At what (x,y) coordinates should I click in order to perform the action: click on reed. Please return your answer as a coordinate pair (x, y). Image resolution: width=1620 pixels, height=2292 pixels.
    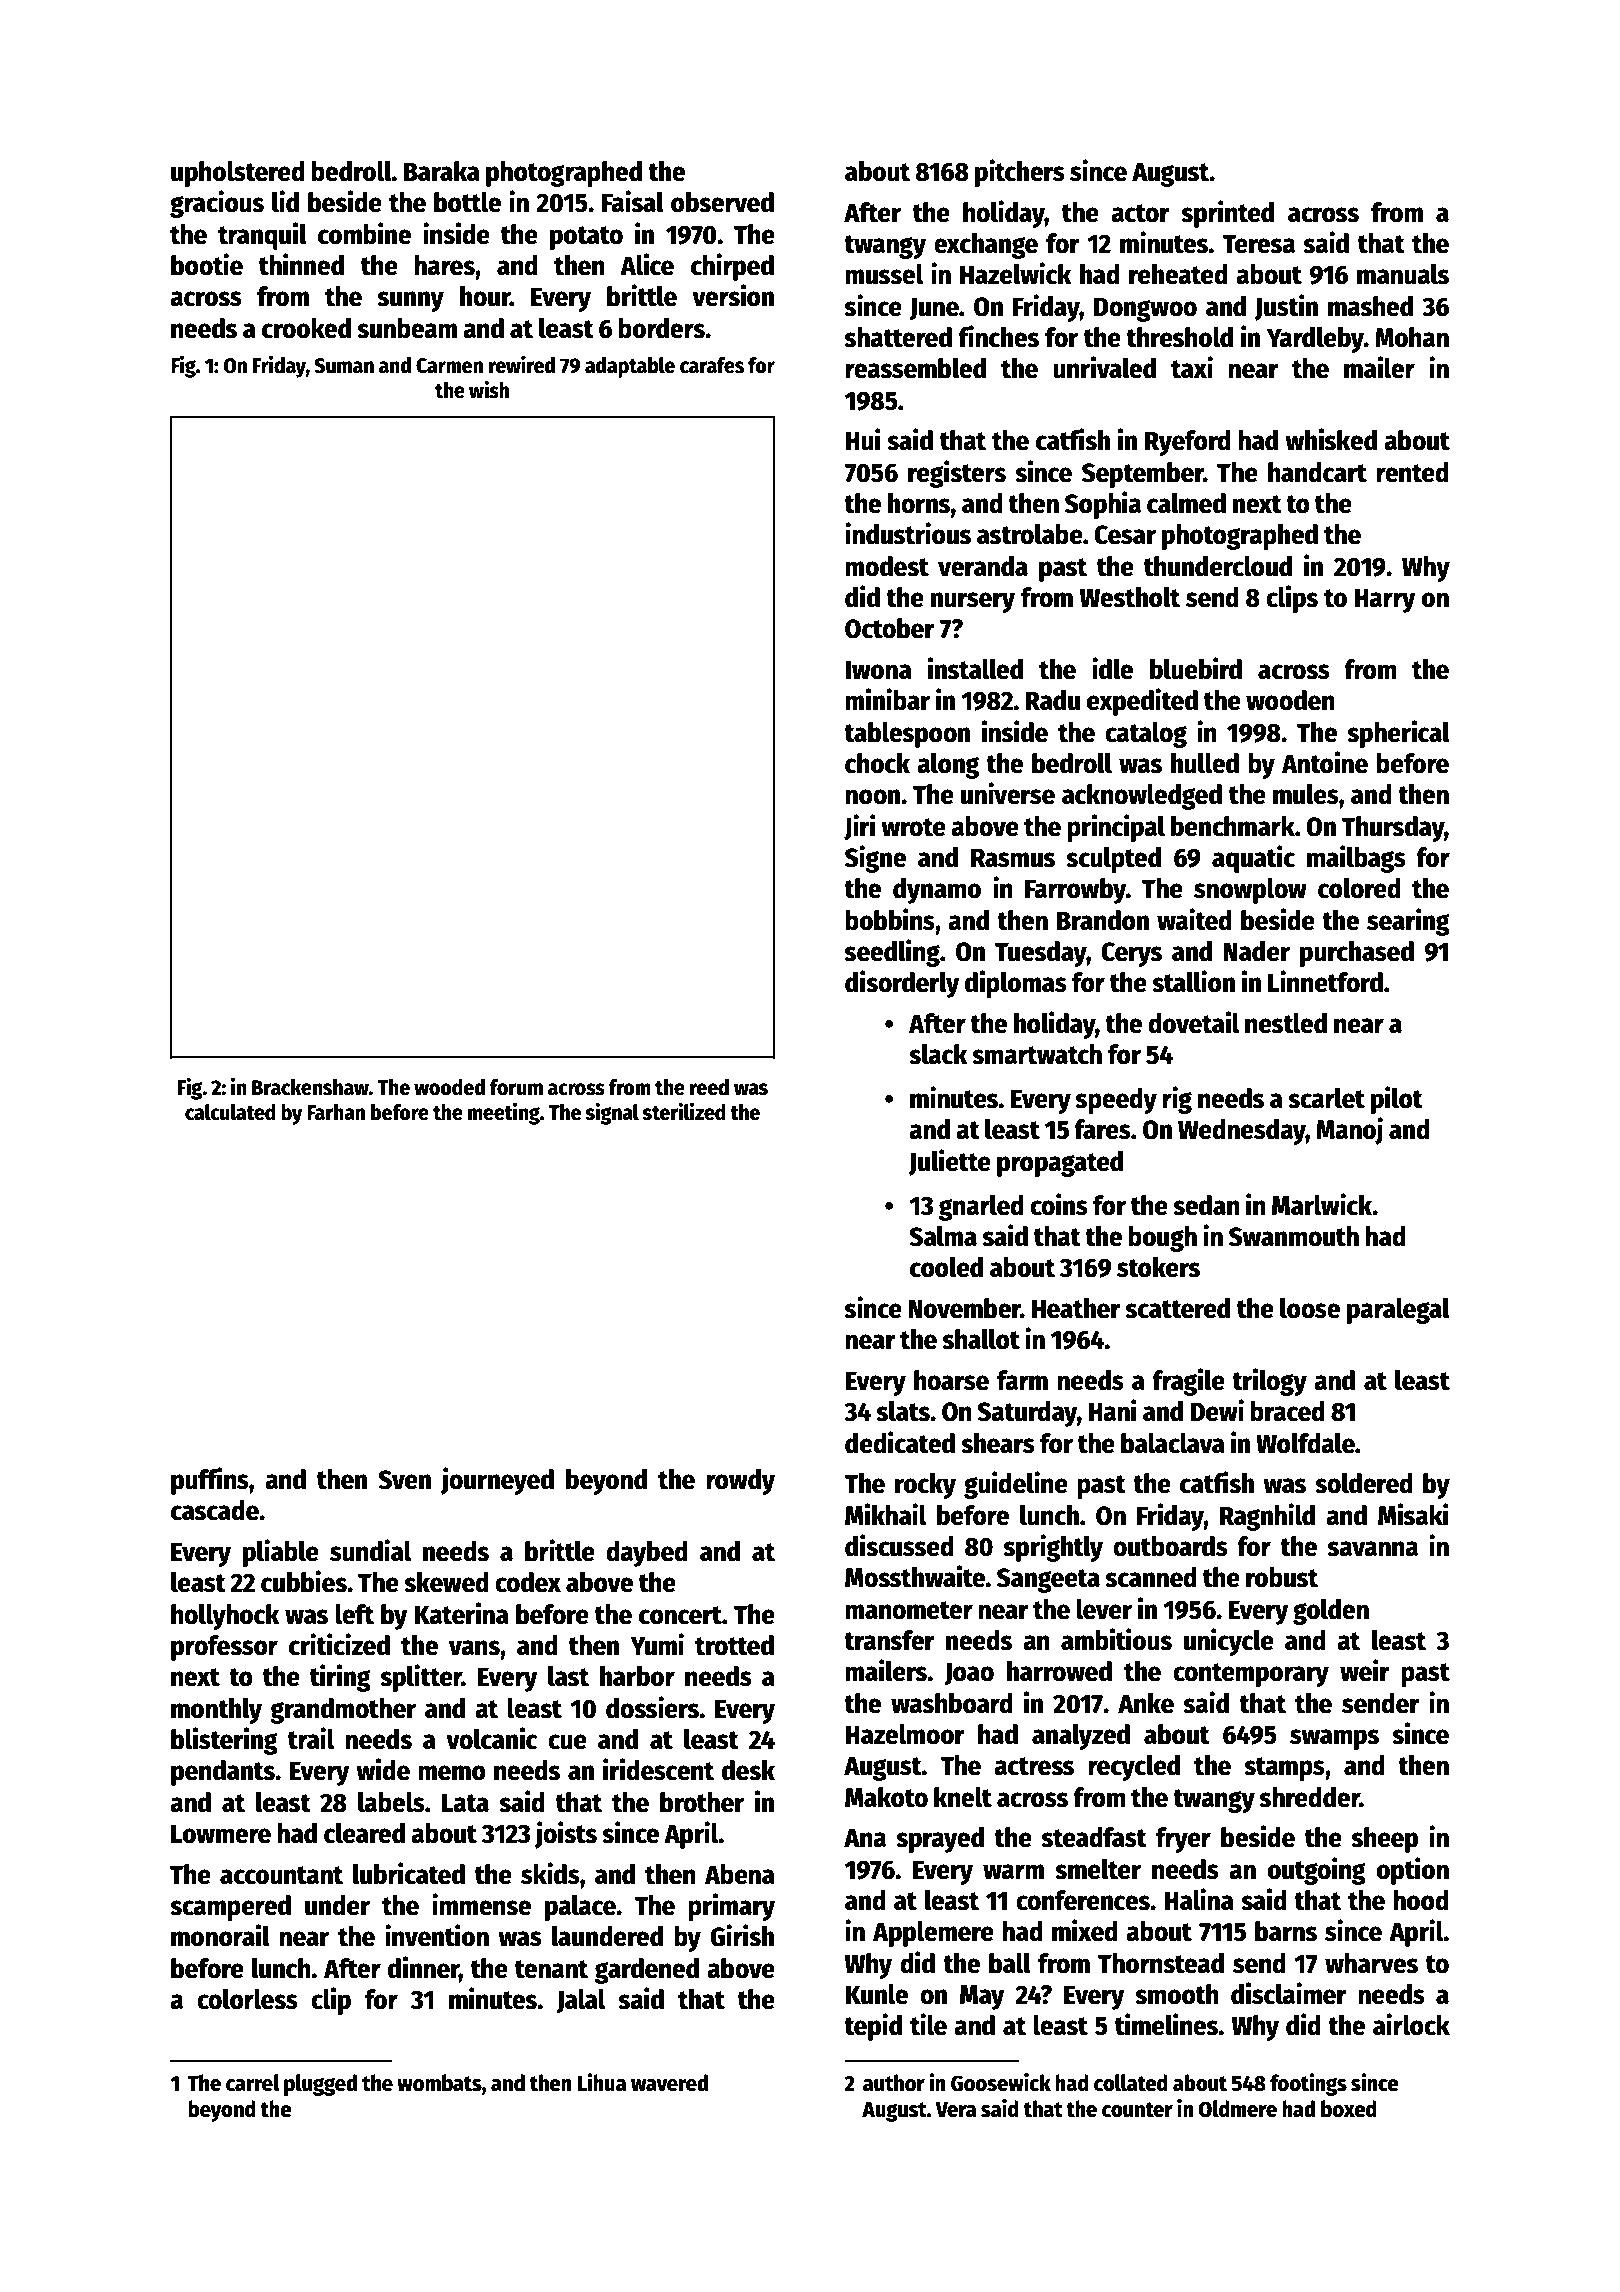
    Looking at the image, I should click on (709, 1087).
